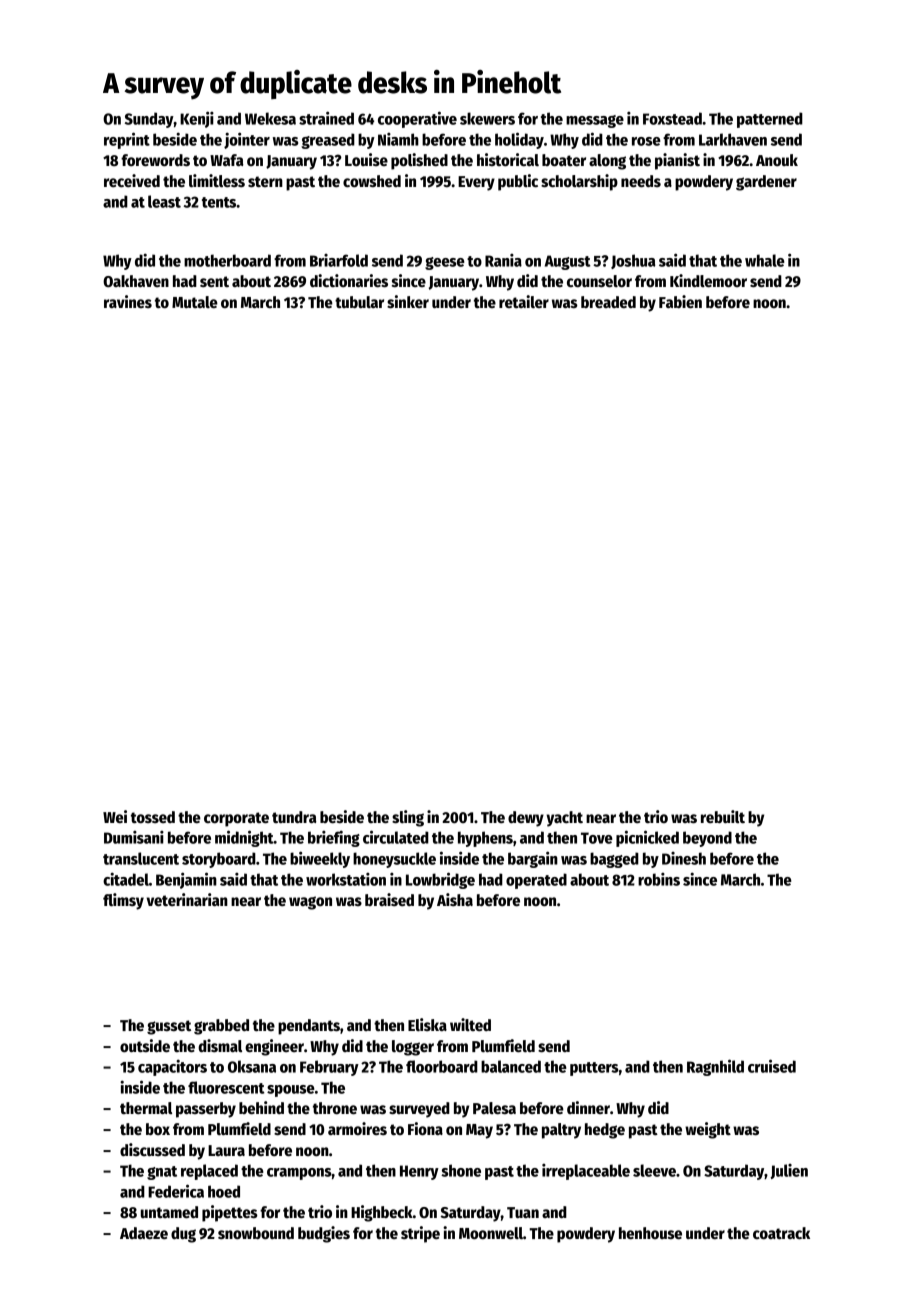 The image size is (924, 1314). What do you see at coordinates (408, 818) in the page?
I see `sling` at bounding box center [408, 818].
